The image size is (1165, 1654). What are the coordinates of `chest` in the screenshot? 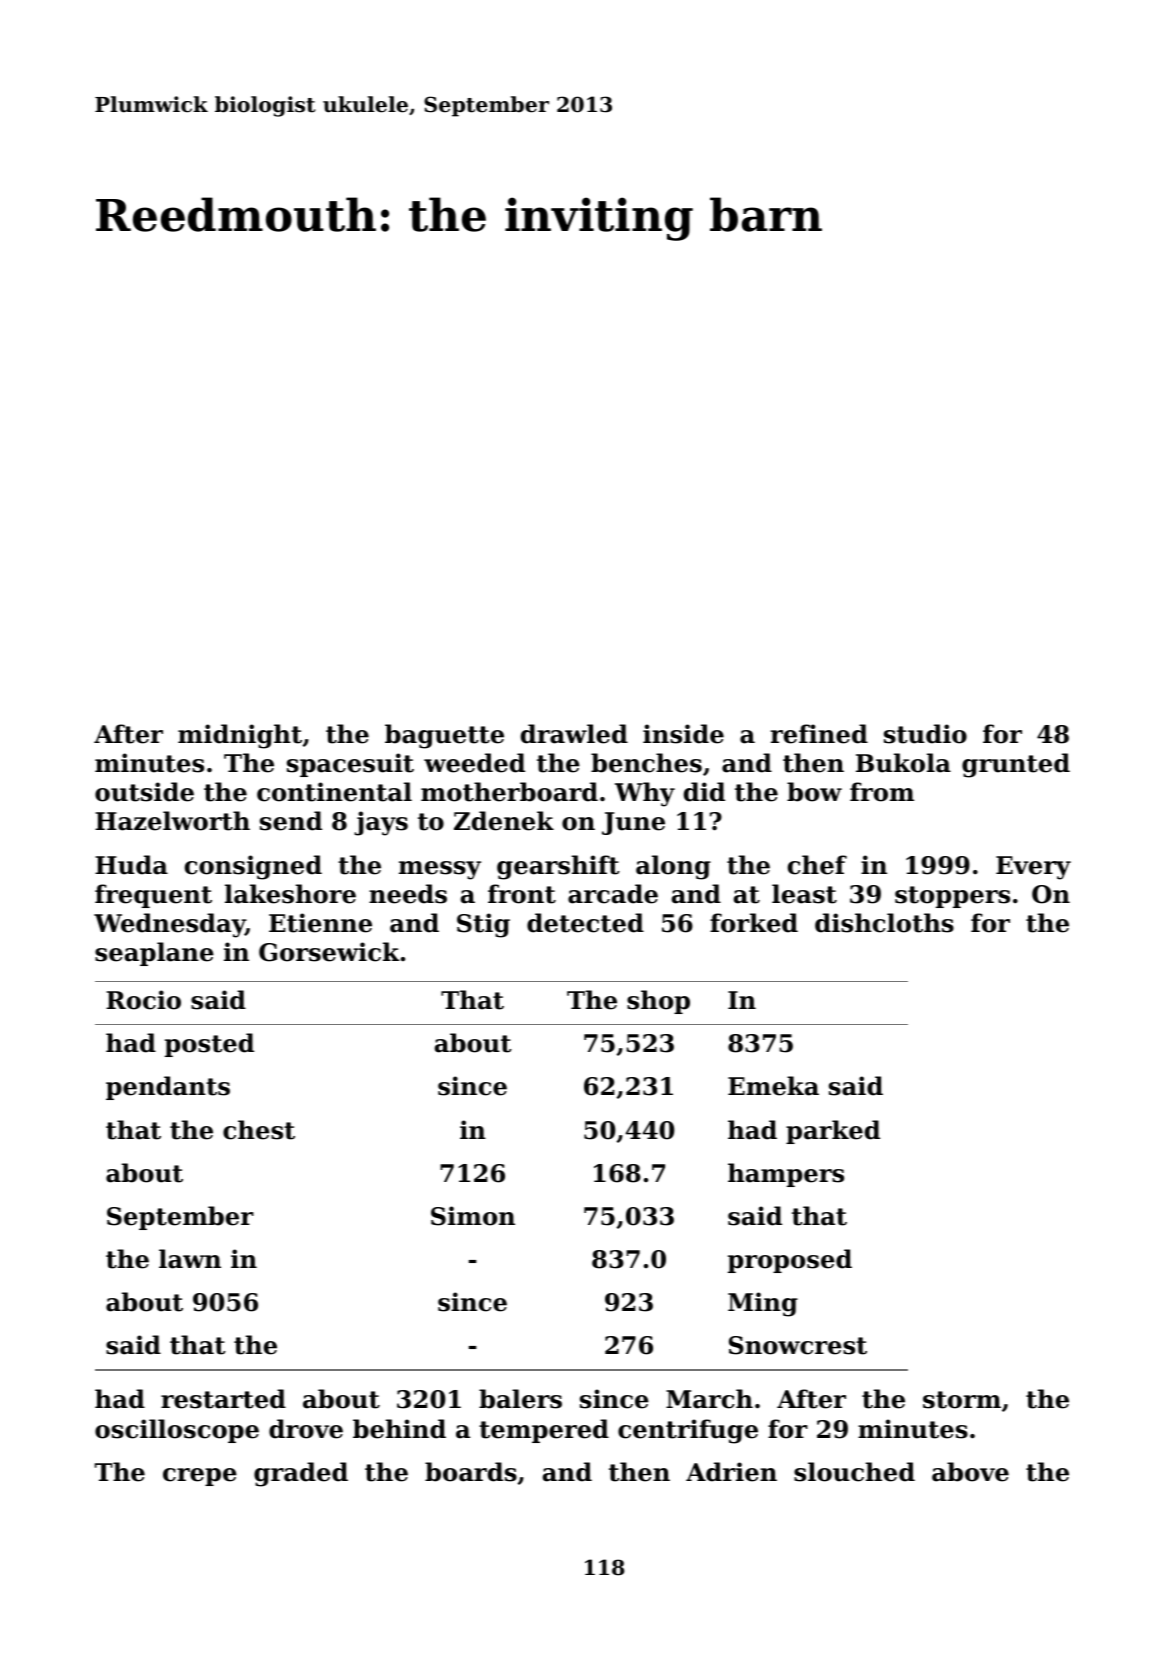 It's located at (259, 1130).
